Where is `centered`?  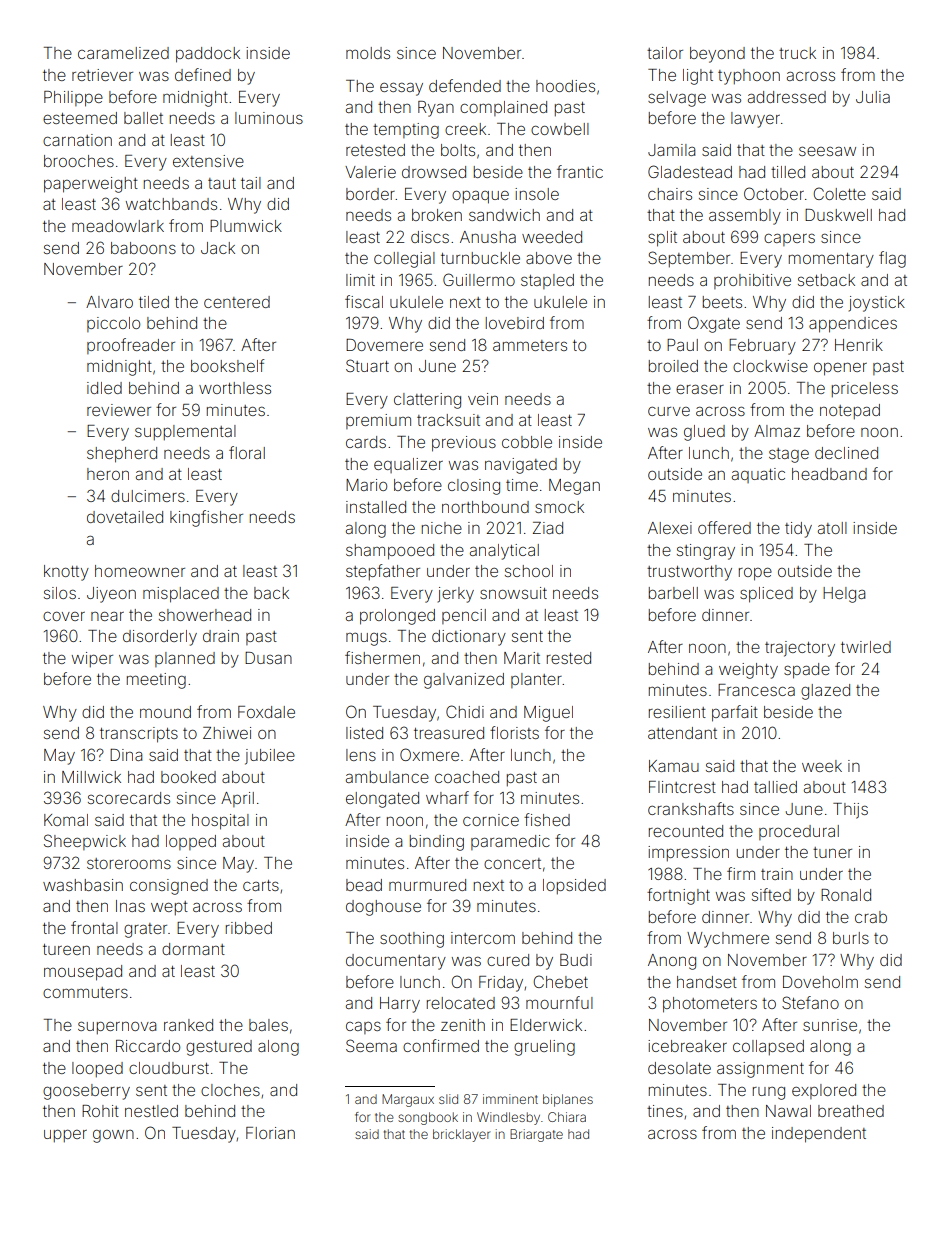 centered is located at coordinates (237, 302).
